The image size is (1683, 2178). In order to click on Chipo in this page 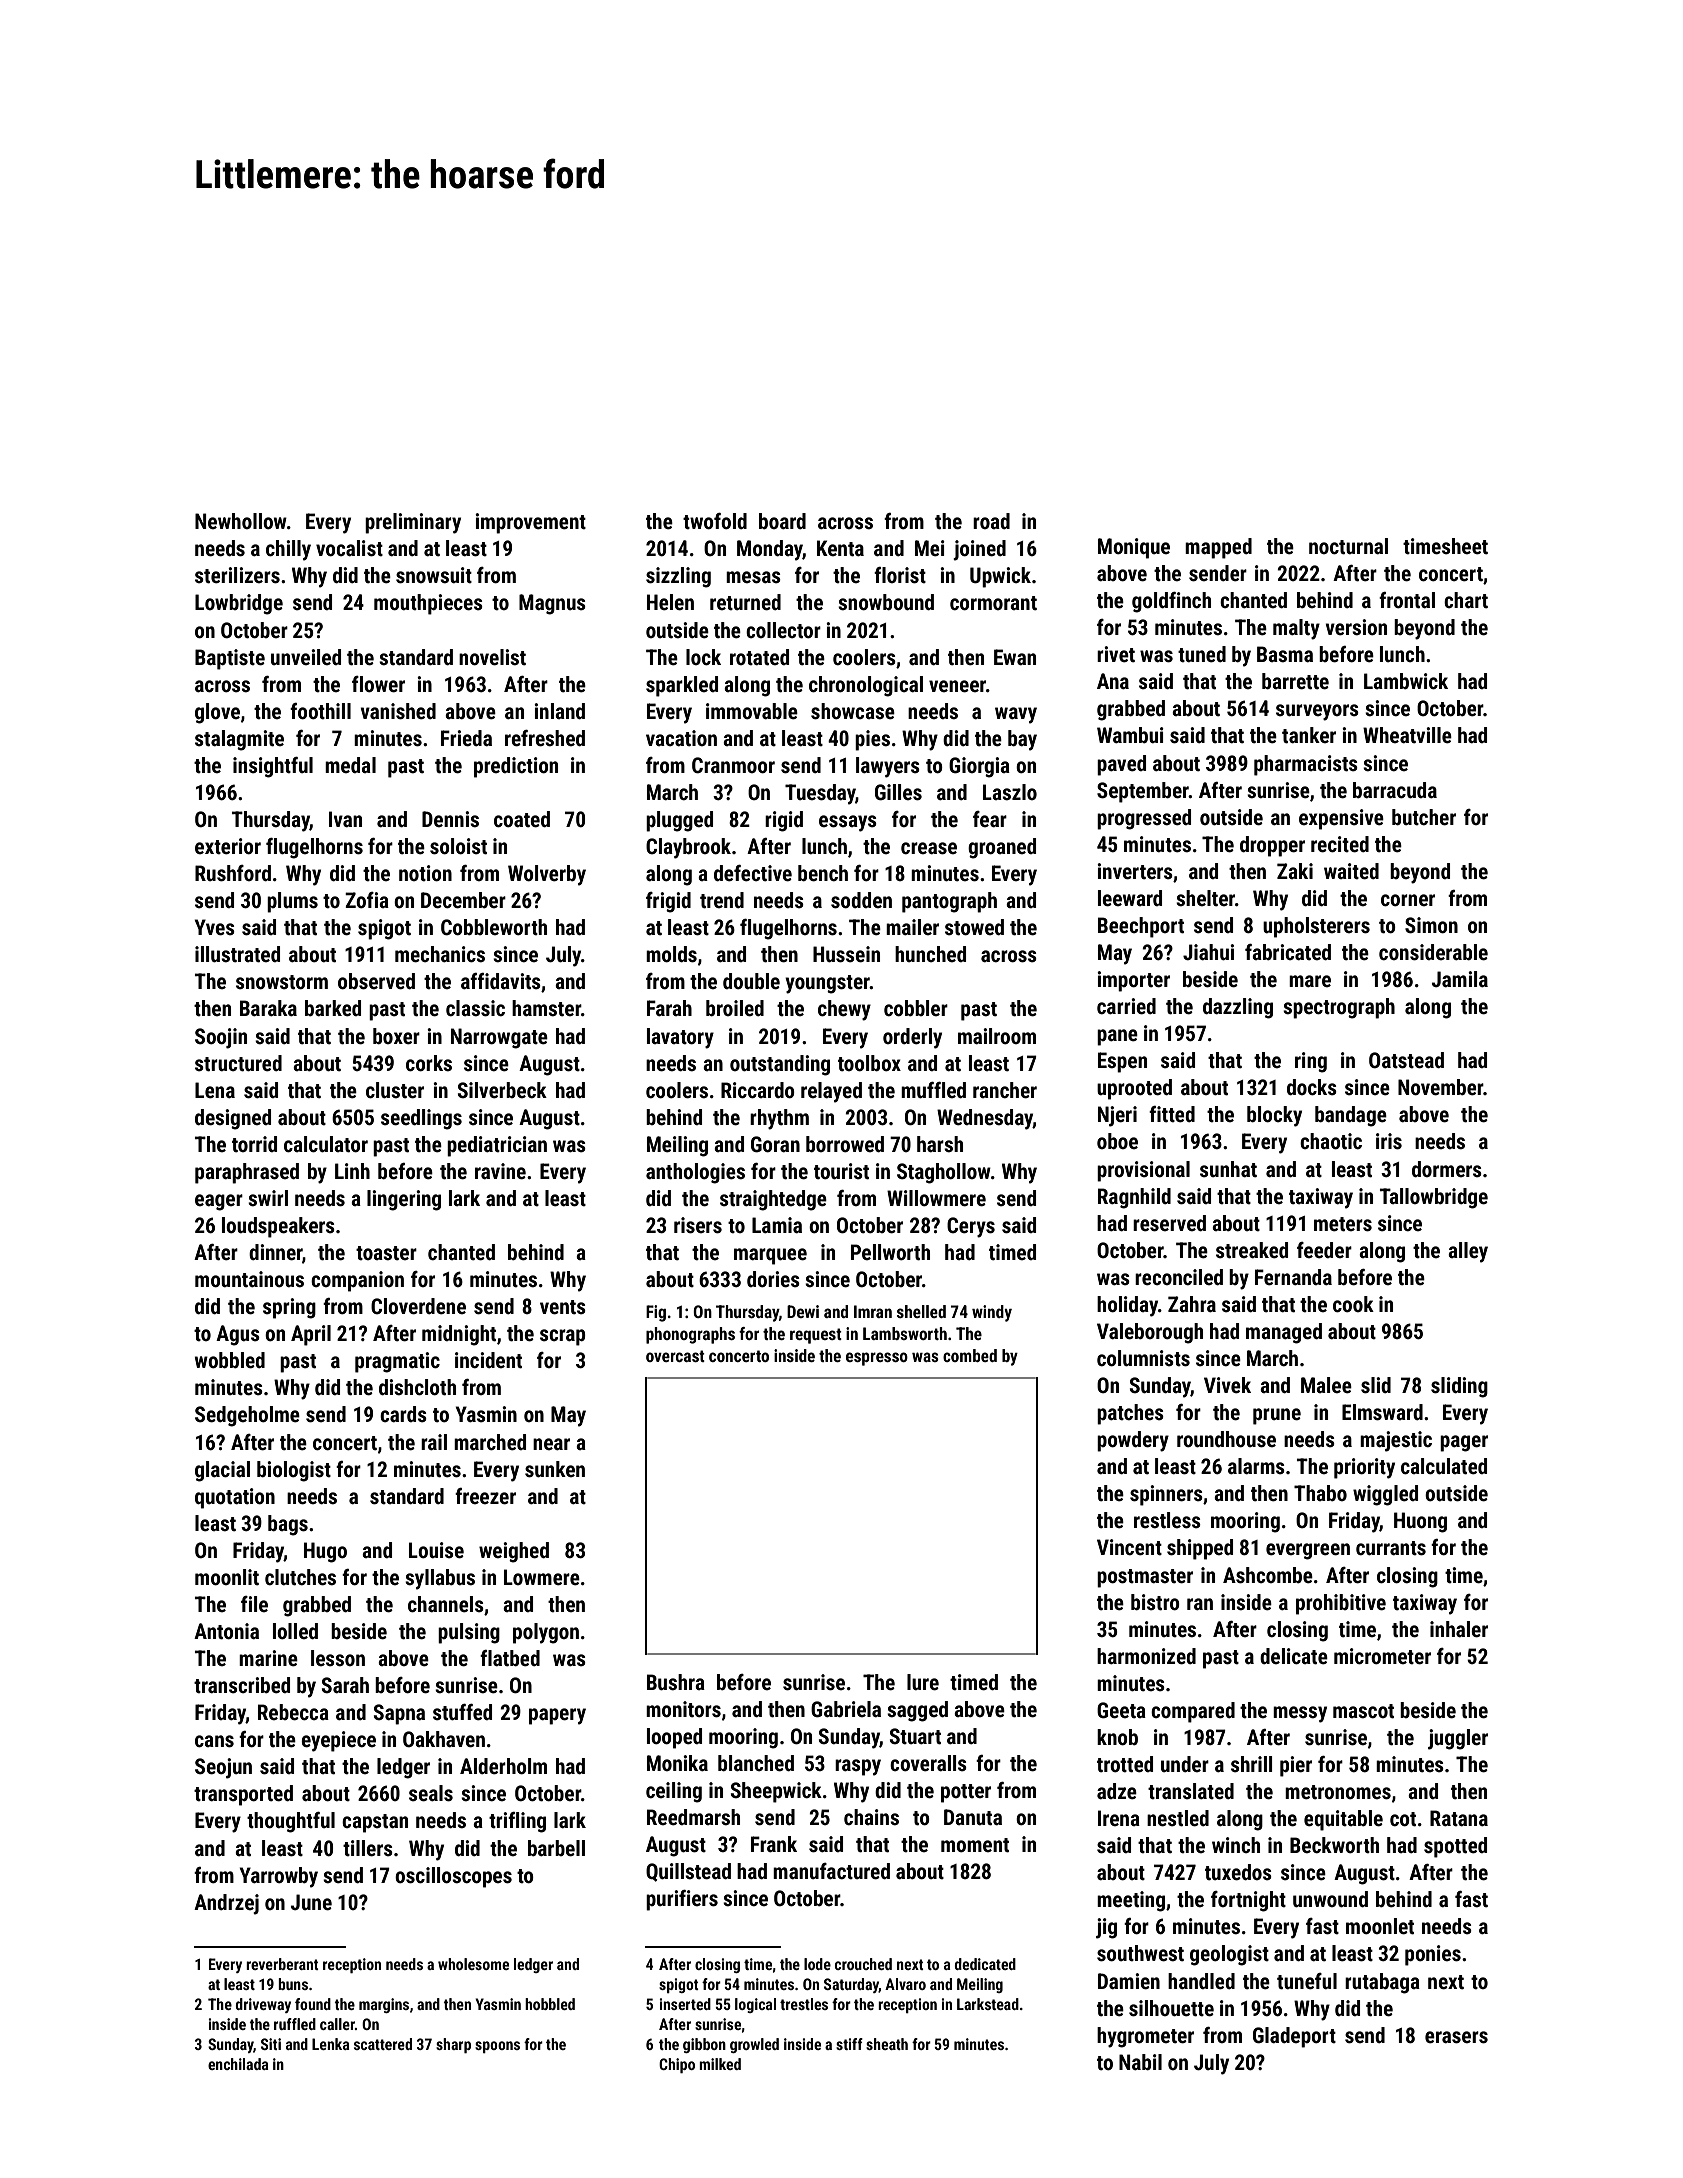, I will do `click(677, 2065)`.
